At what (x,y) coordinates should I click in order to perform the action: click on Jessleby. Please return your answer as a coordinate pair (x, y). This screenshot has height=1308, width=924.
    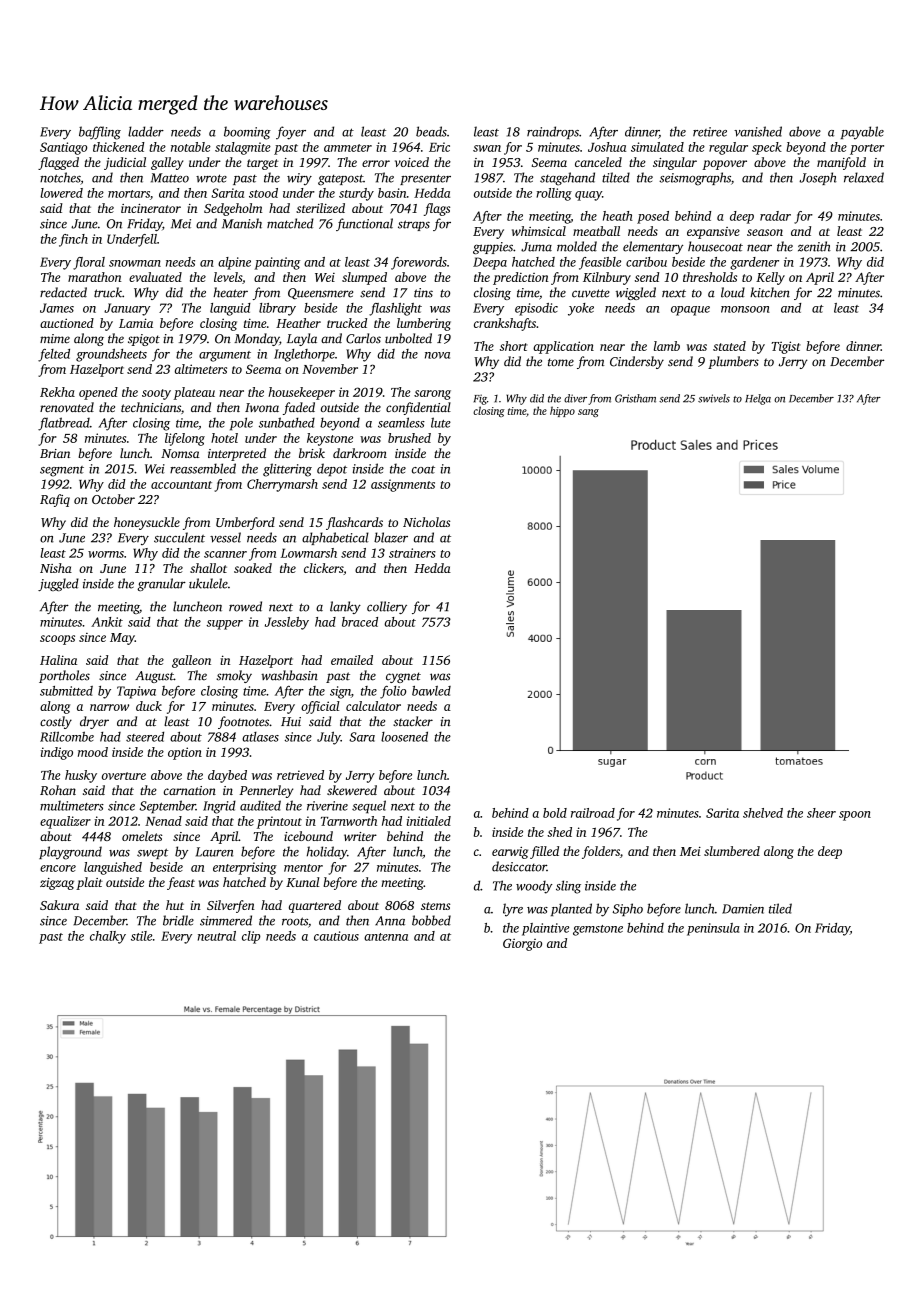
    Looking at the image, I should click on (287, 623).
